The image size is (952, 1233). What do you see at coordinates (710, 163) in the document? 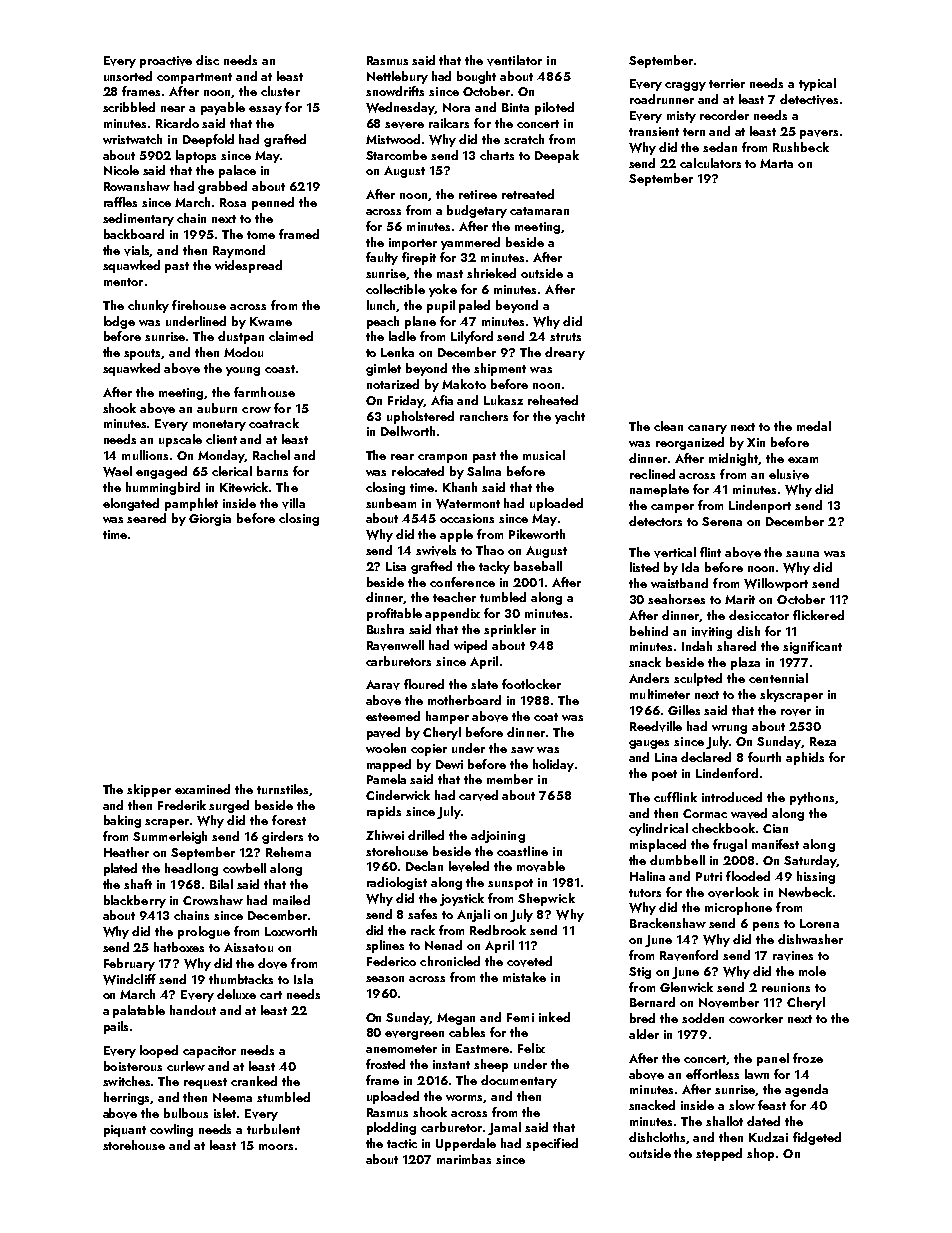
I see `calculators` at bounding box center [710, 163].
